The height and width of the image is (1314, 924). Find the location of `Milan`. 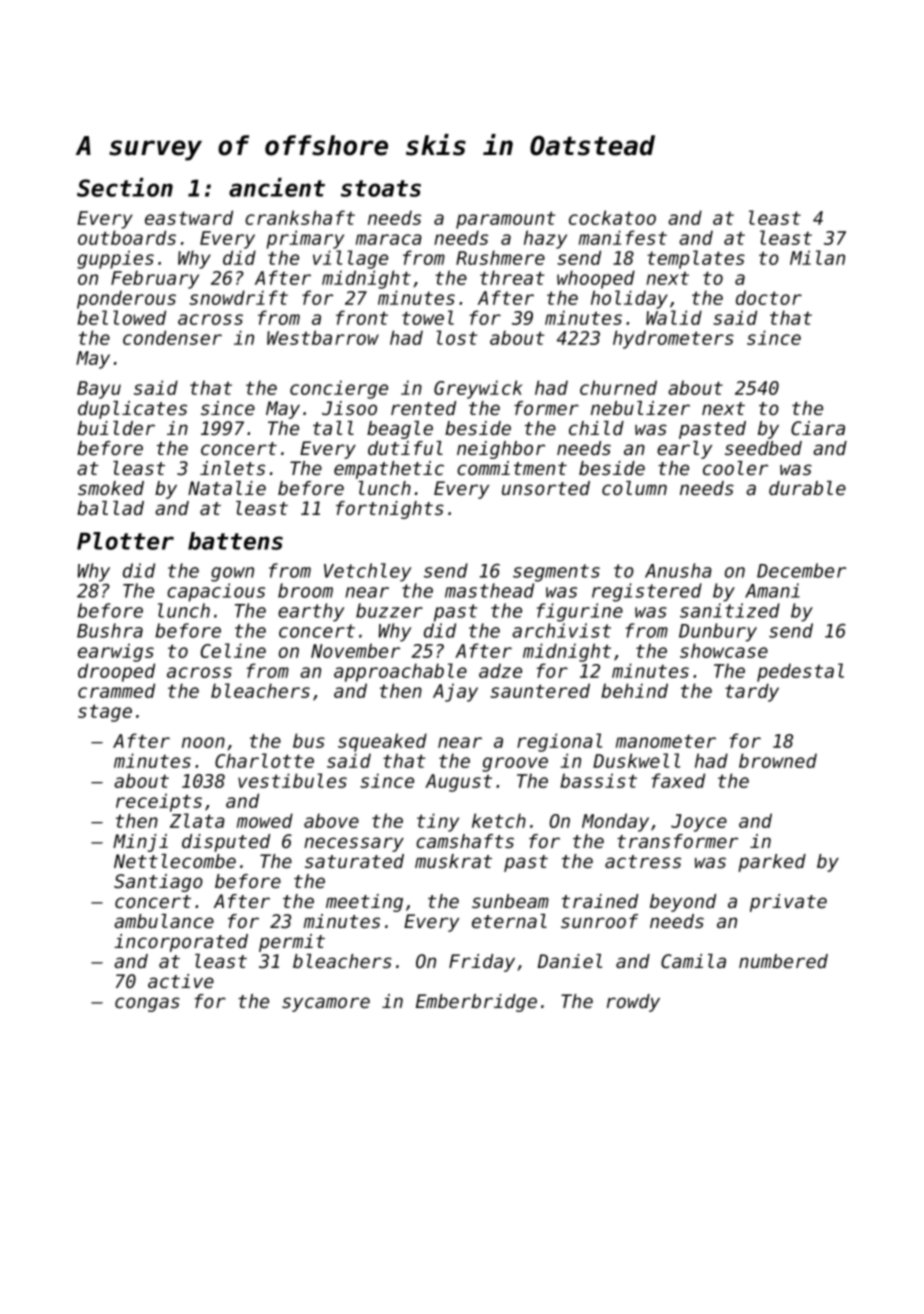

Milan is located at coordinates (817, 257).
